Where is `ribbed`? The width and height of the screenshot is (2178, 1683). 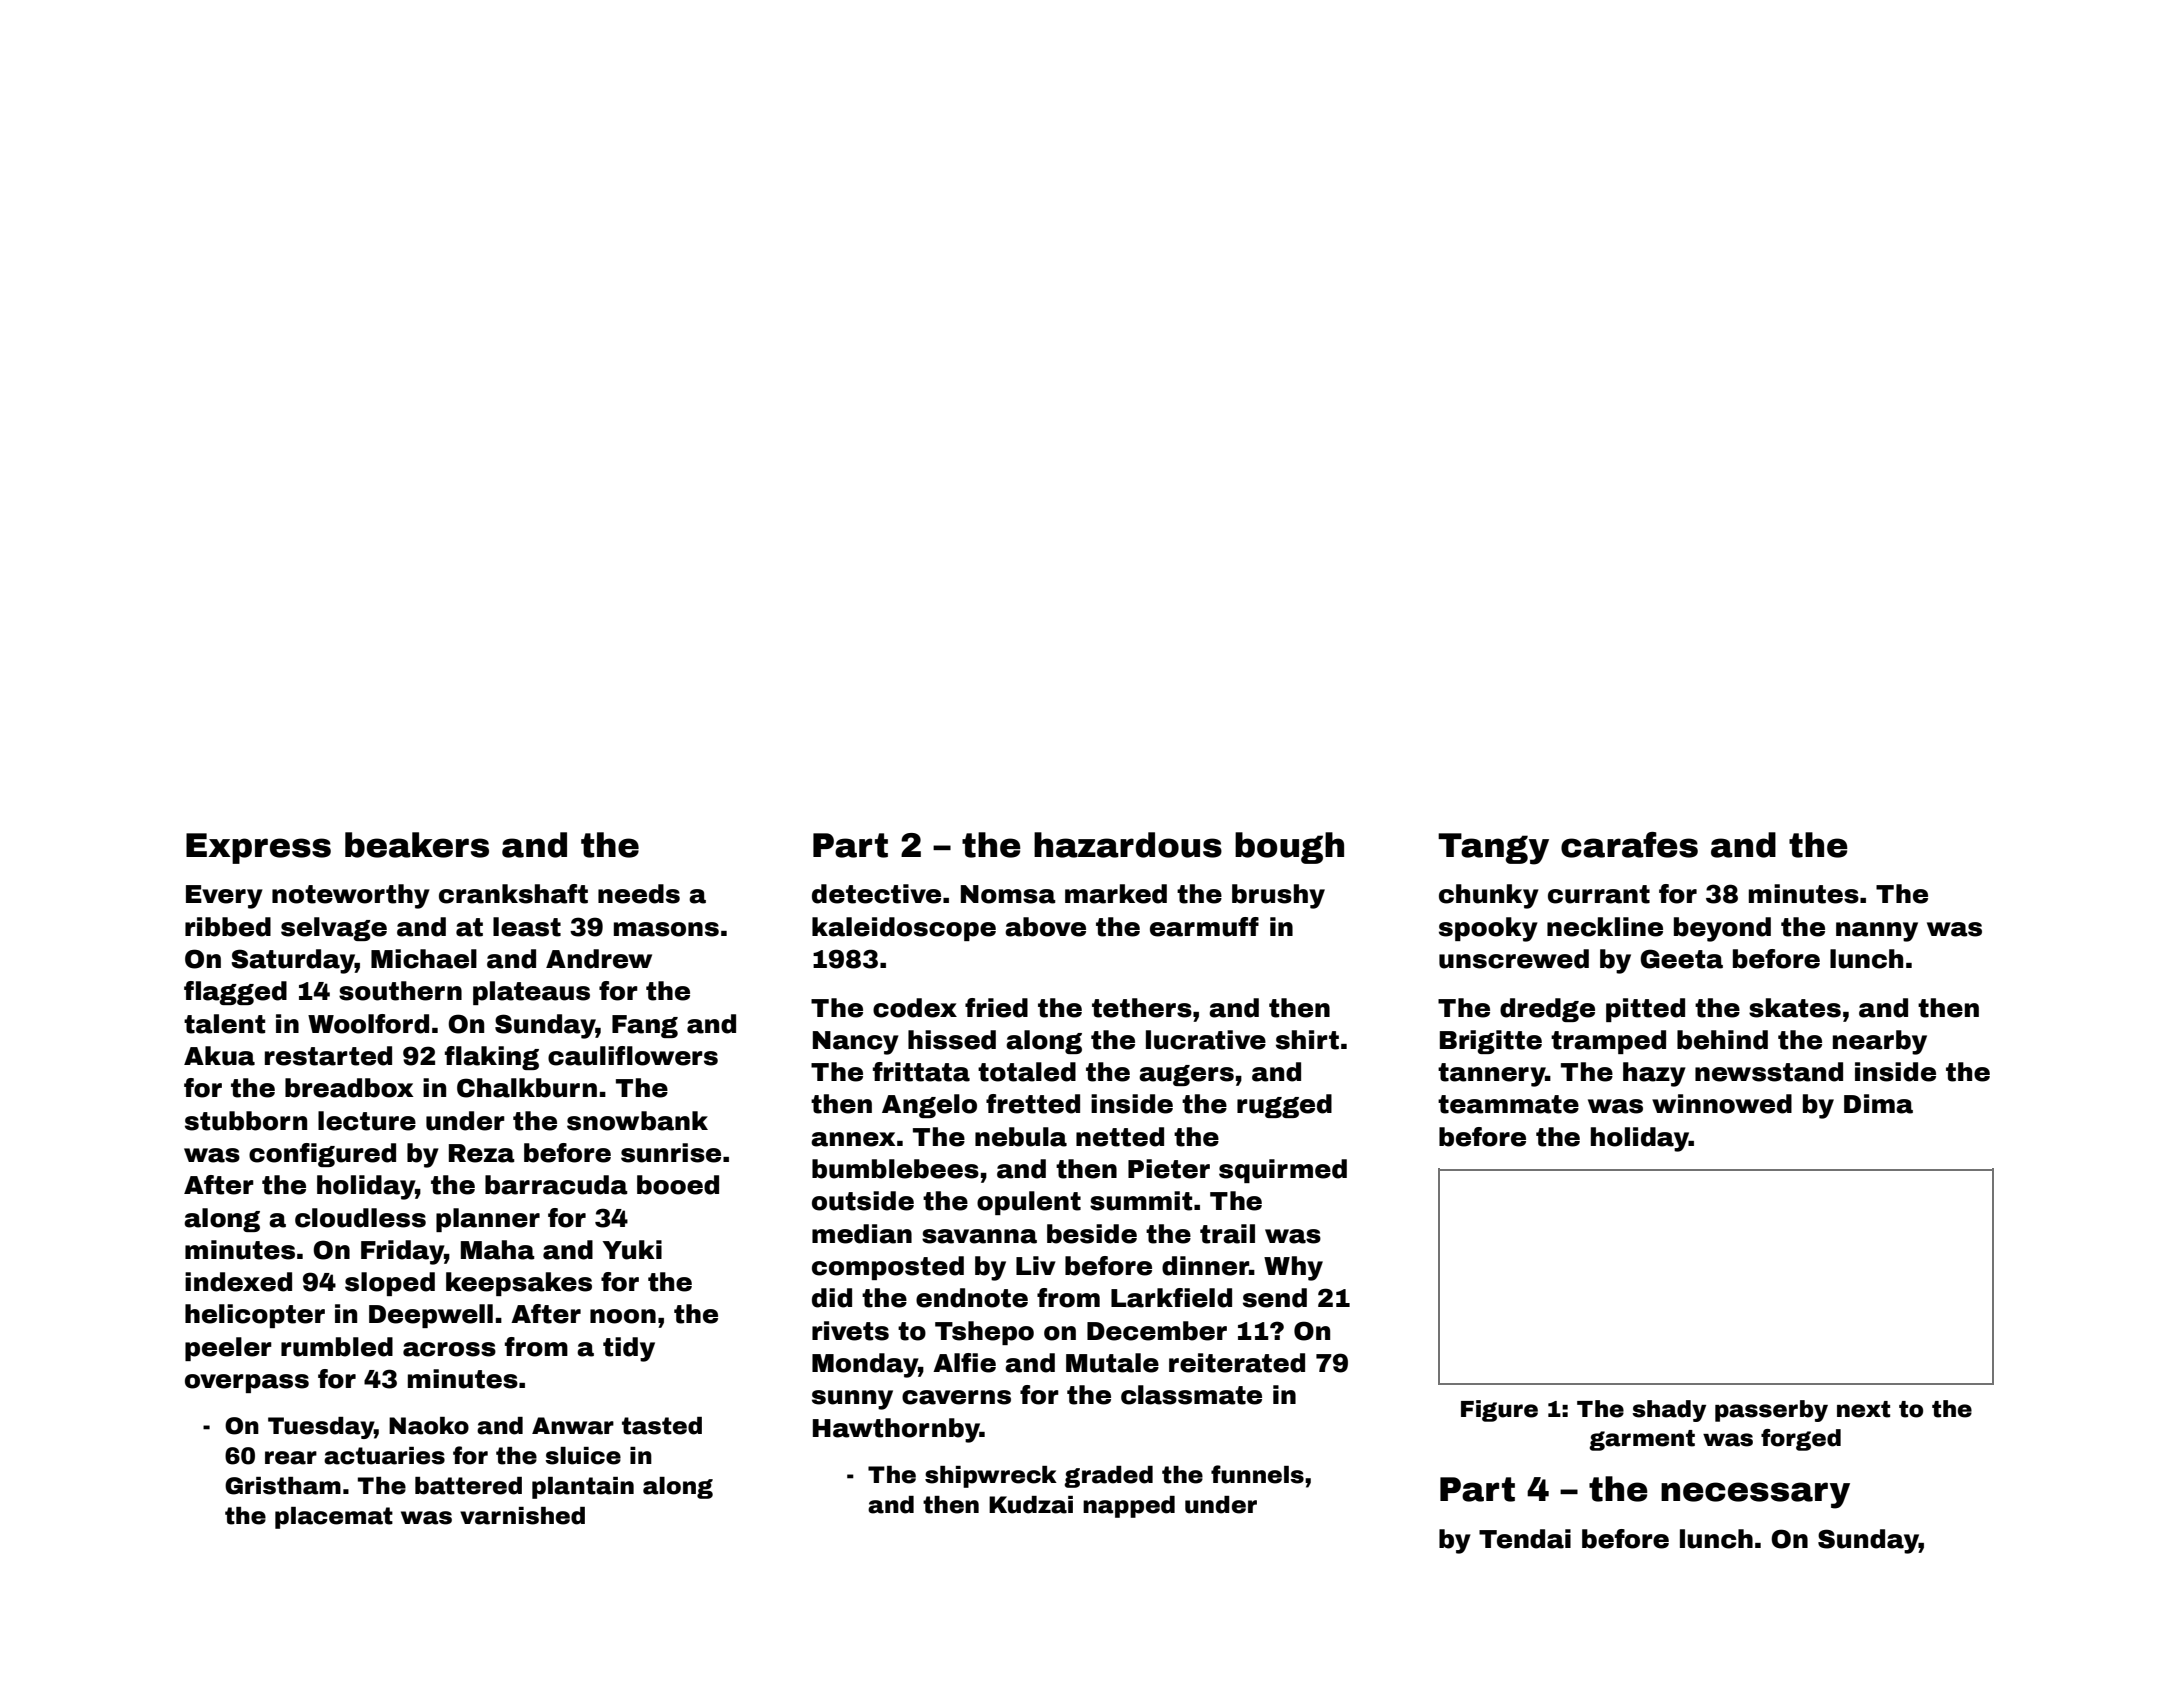 ribbed is located at coordinates (228, 927).
